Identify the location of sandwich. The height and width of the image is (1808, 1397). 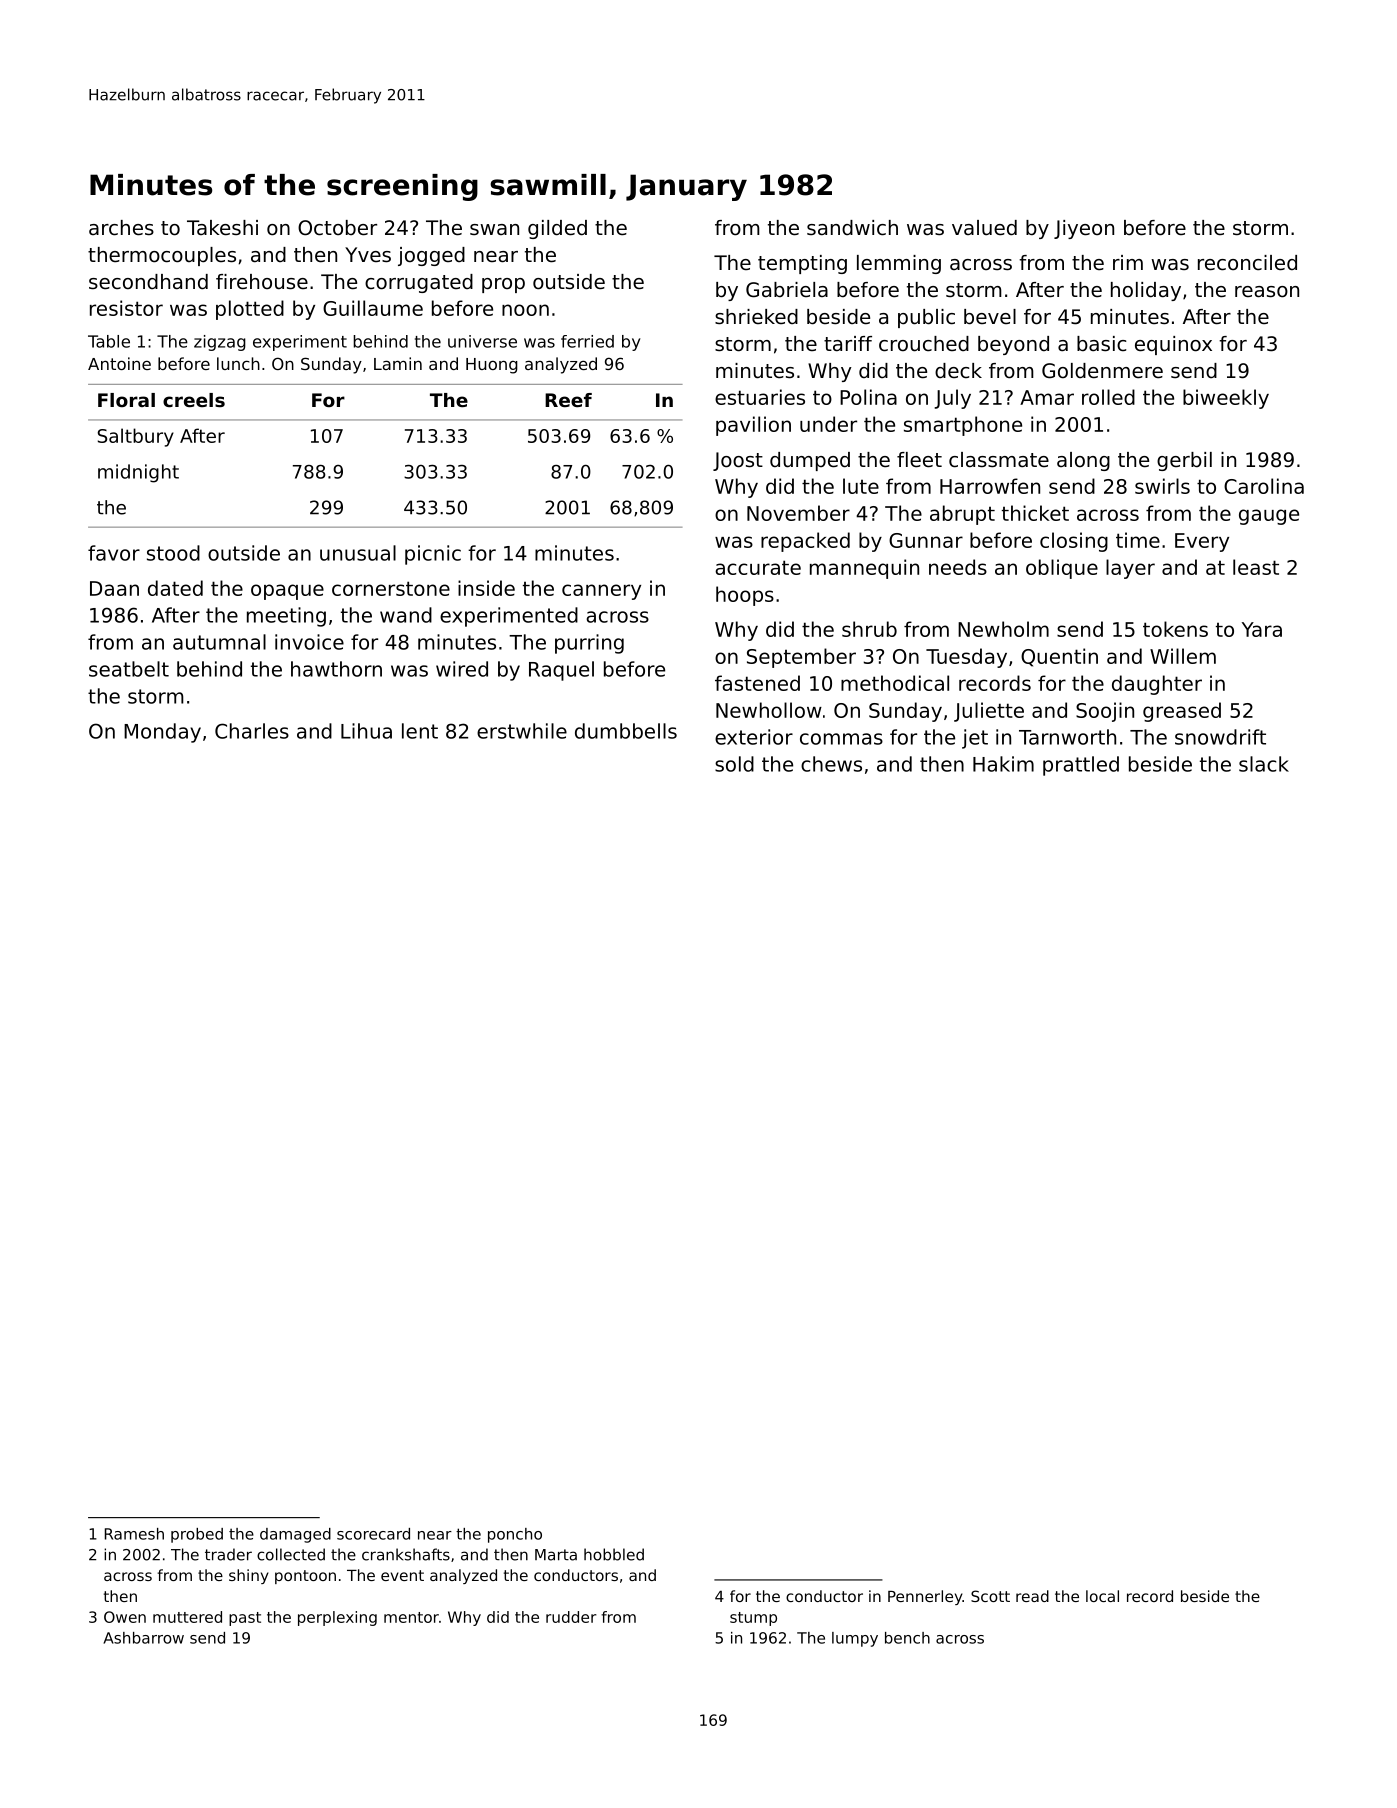
(852, 228).
